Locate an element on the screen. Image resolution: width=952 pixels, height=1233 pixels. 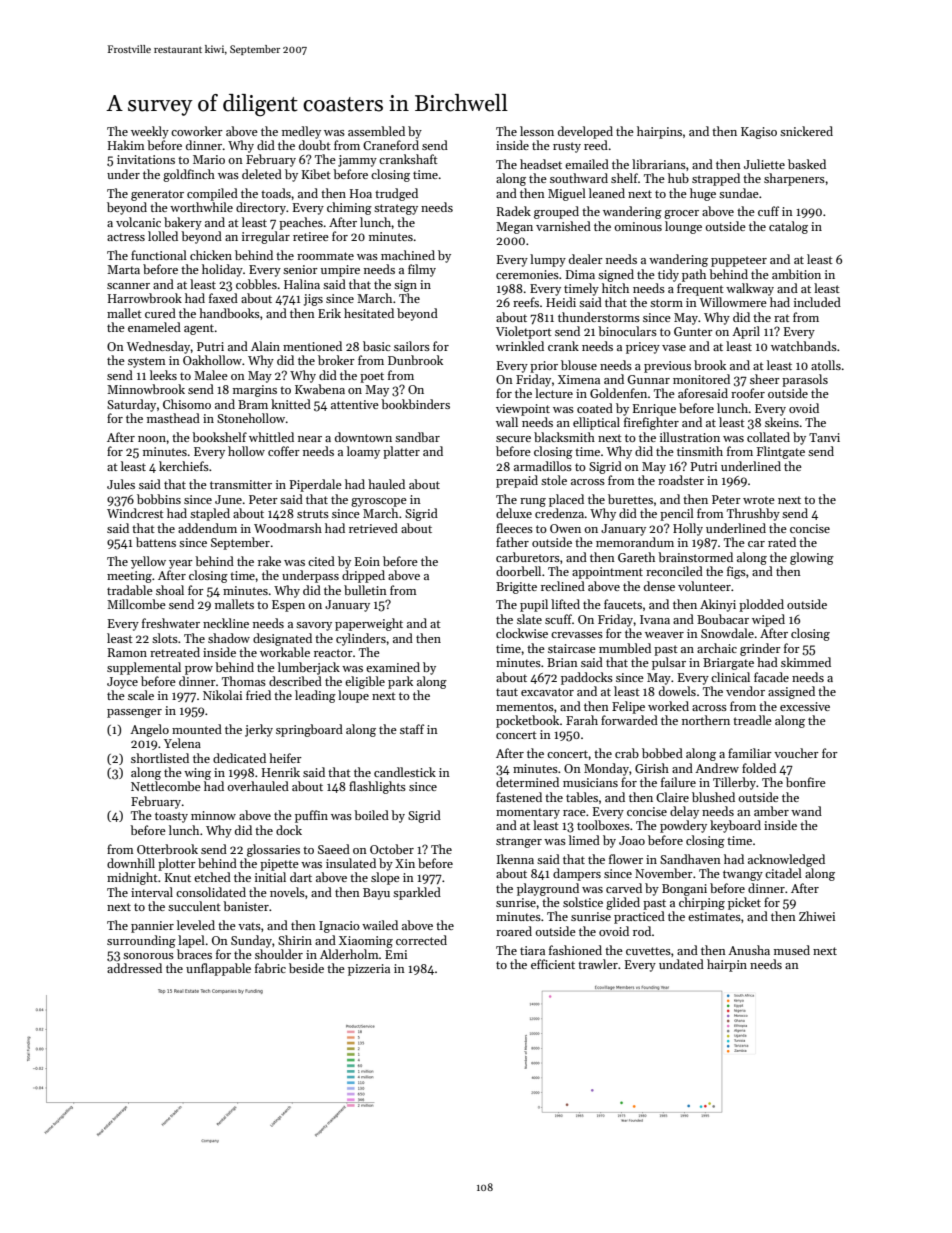
addressed is located at coordinates (134, 968).
